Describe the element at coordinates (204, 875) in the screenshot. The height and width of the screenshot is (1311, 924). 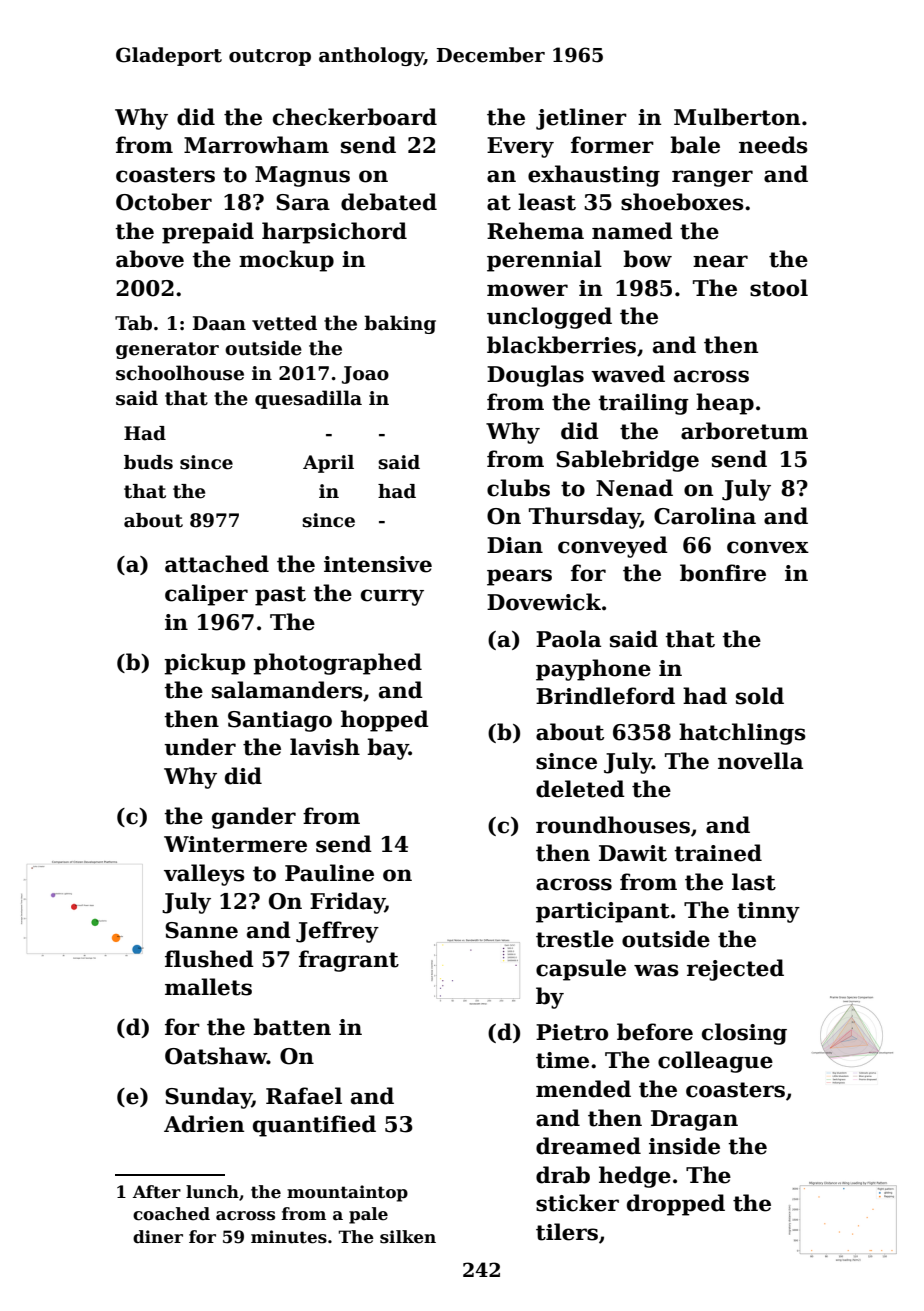
I see `valleys` at that location.
